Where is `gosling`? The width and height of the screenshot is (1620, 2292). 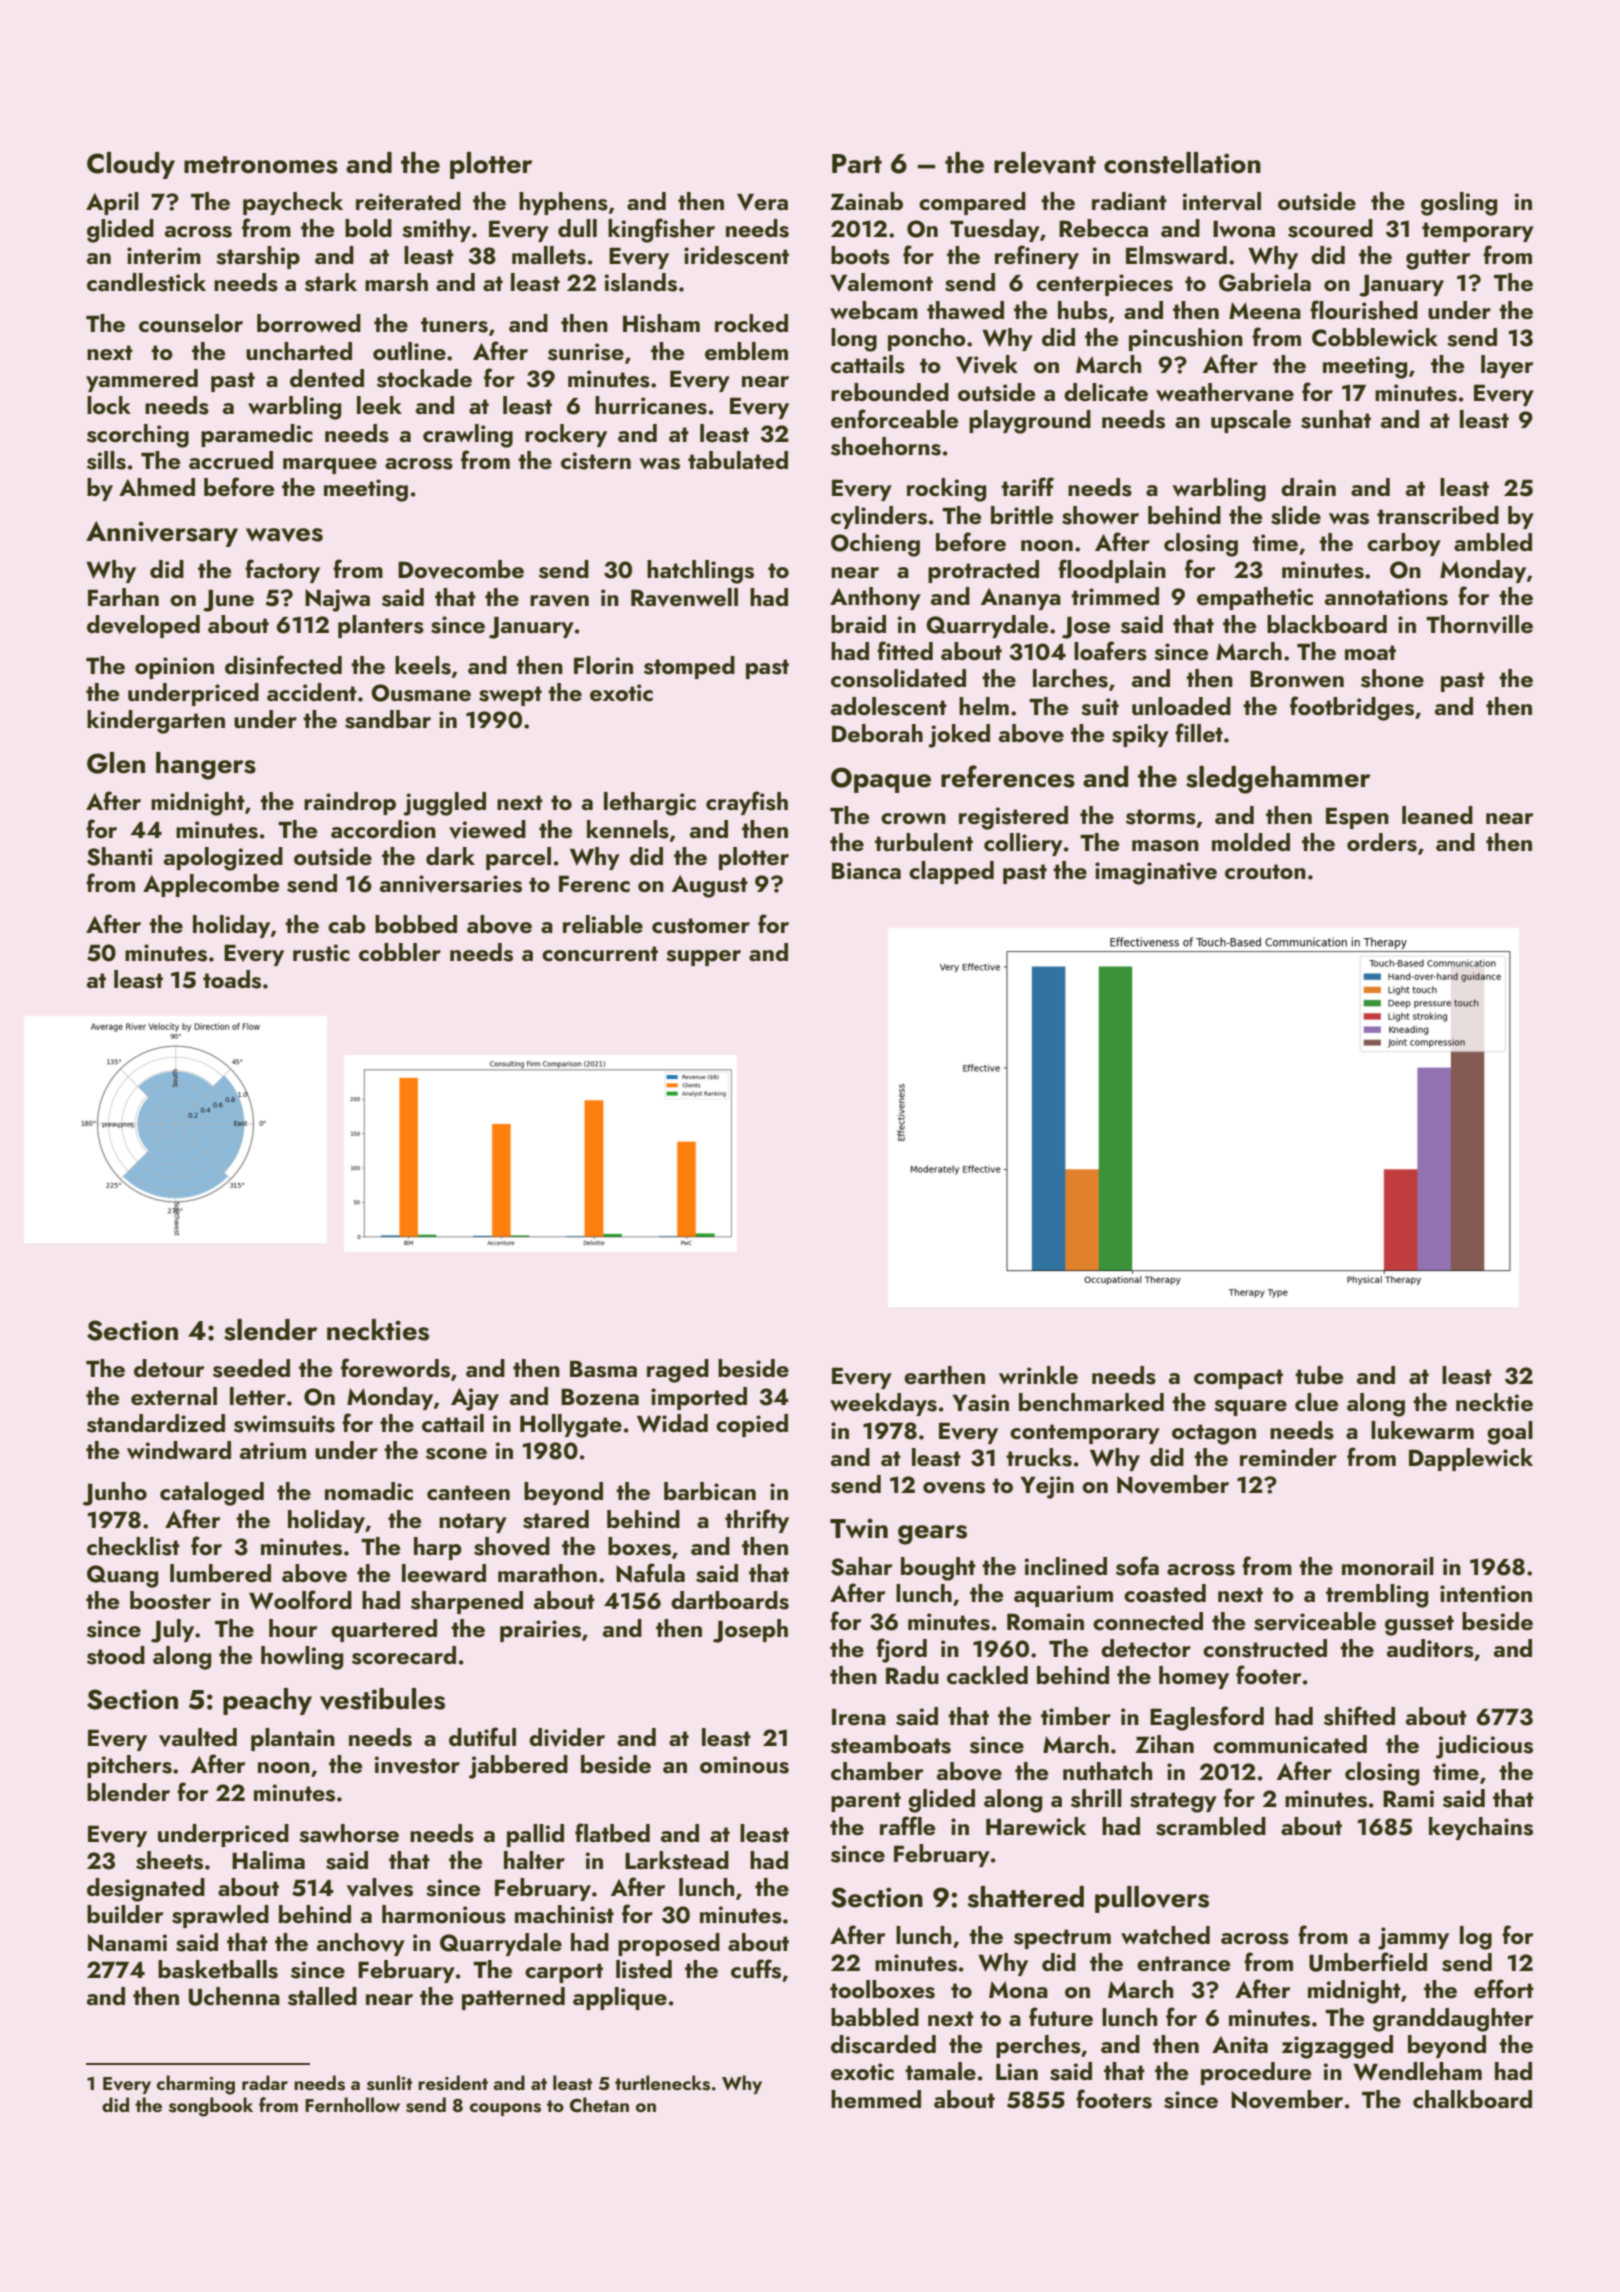
gosling is located at coordinates (1459, 204).
